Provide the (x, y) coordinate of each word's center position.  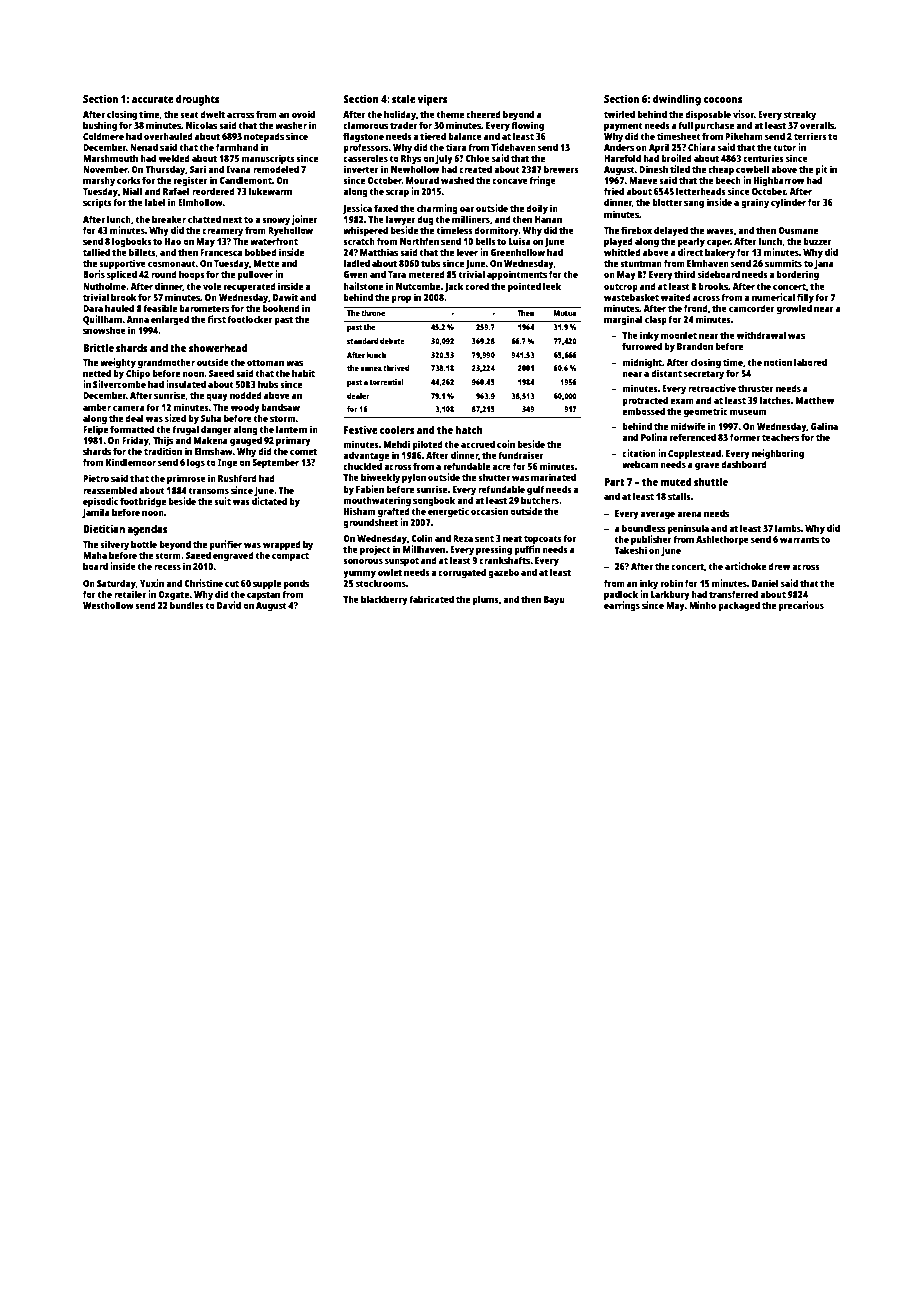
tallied (96, 252)
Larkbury (670, 595)
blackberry (384, 600)
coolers (397, 429)
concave (510, 181)
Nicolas (201, 125)
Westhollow (108, 605)
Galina (824, 426)
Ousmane (798, 230)
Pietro (96, 478)
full (685, 125)
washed (457, 180)
